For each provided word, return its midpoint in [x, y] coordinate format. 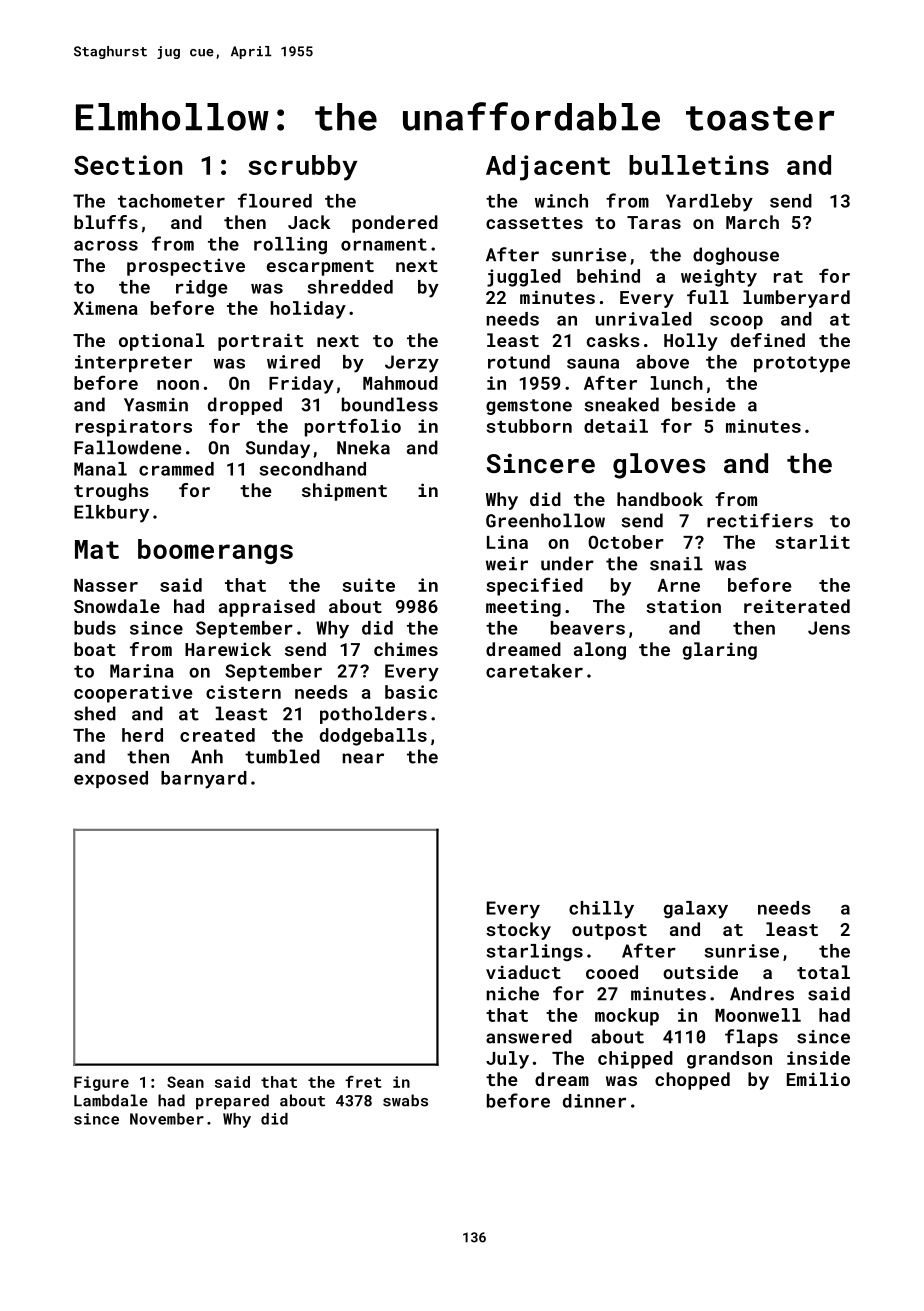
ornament [384, 244]
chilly [601, 910]
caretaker [534, 671]
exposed [111, 779]
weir [507, 564]
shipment [344, 492]
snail [676, 563]
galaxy [696, 910]
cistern [243, 692]
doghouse [736, 256]
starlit [812, 542]
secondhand [313, 469]
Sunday [278, 449]
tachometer [171, 201]
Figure [101, 1083]
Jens [829, 628]
